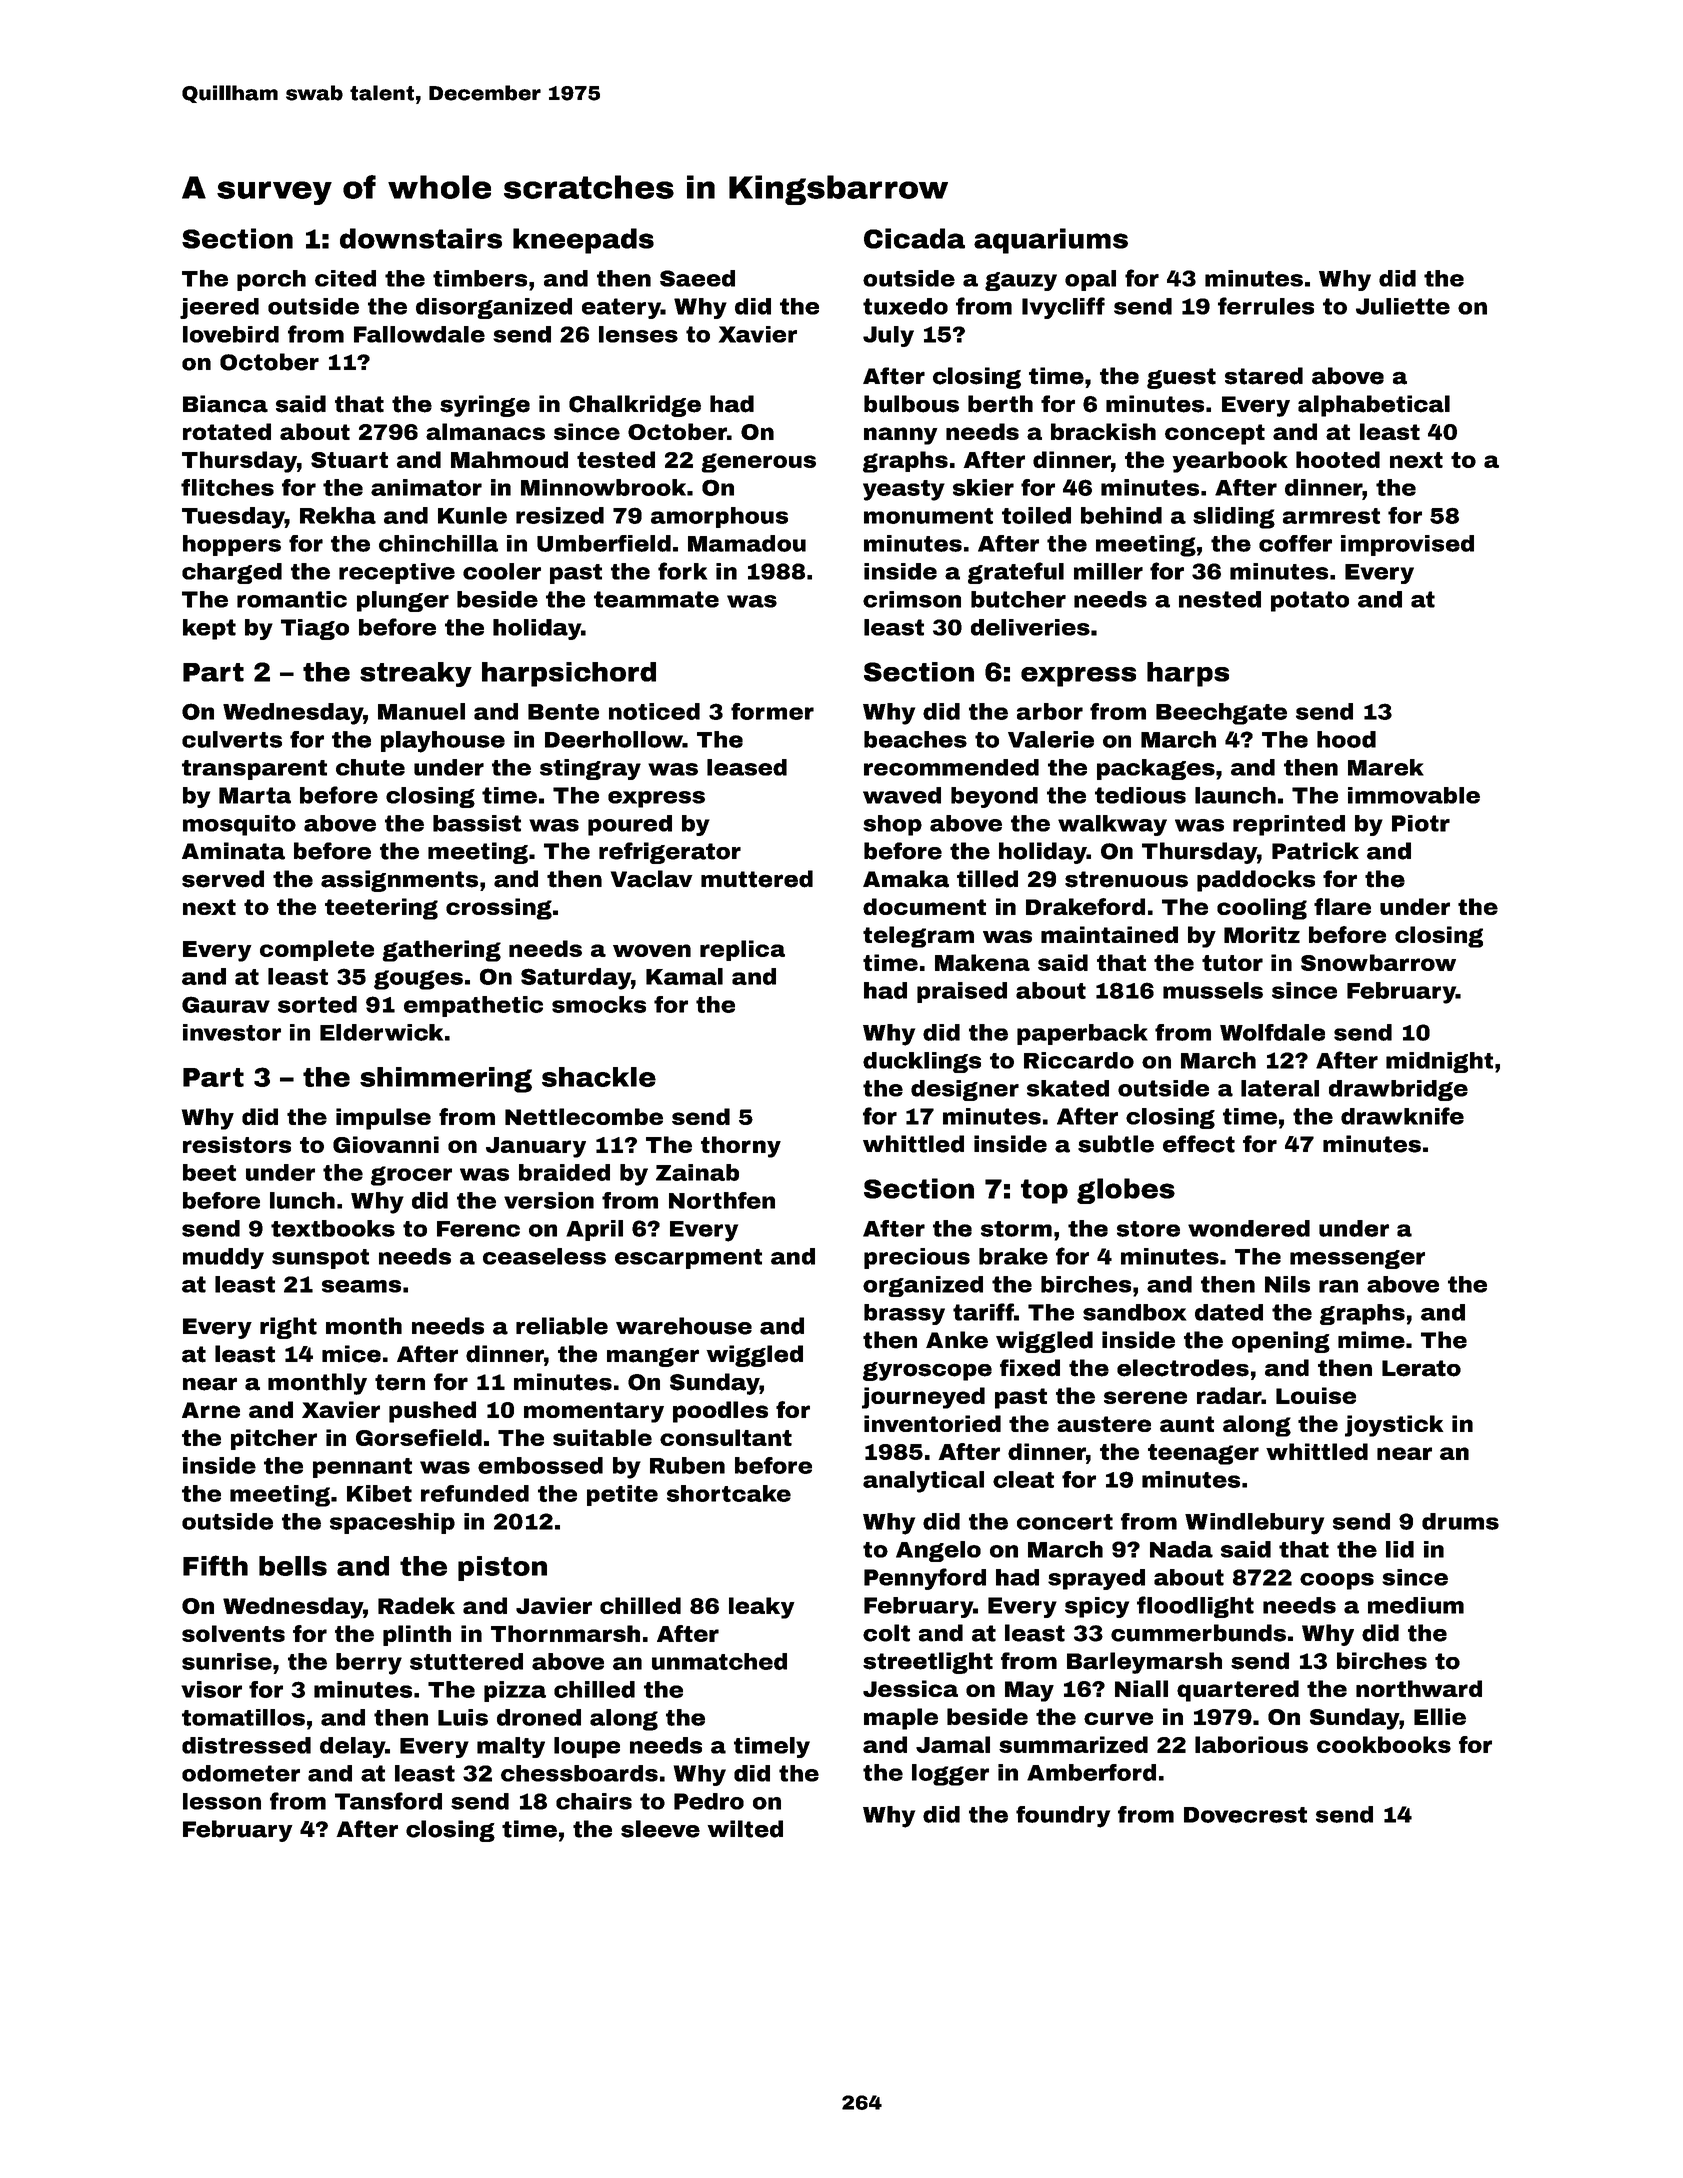  I want to click on precious, so click(917, 1258).
